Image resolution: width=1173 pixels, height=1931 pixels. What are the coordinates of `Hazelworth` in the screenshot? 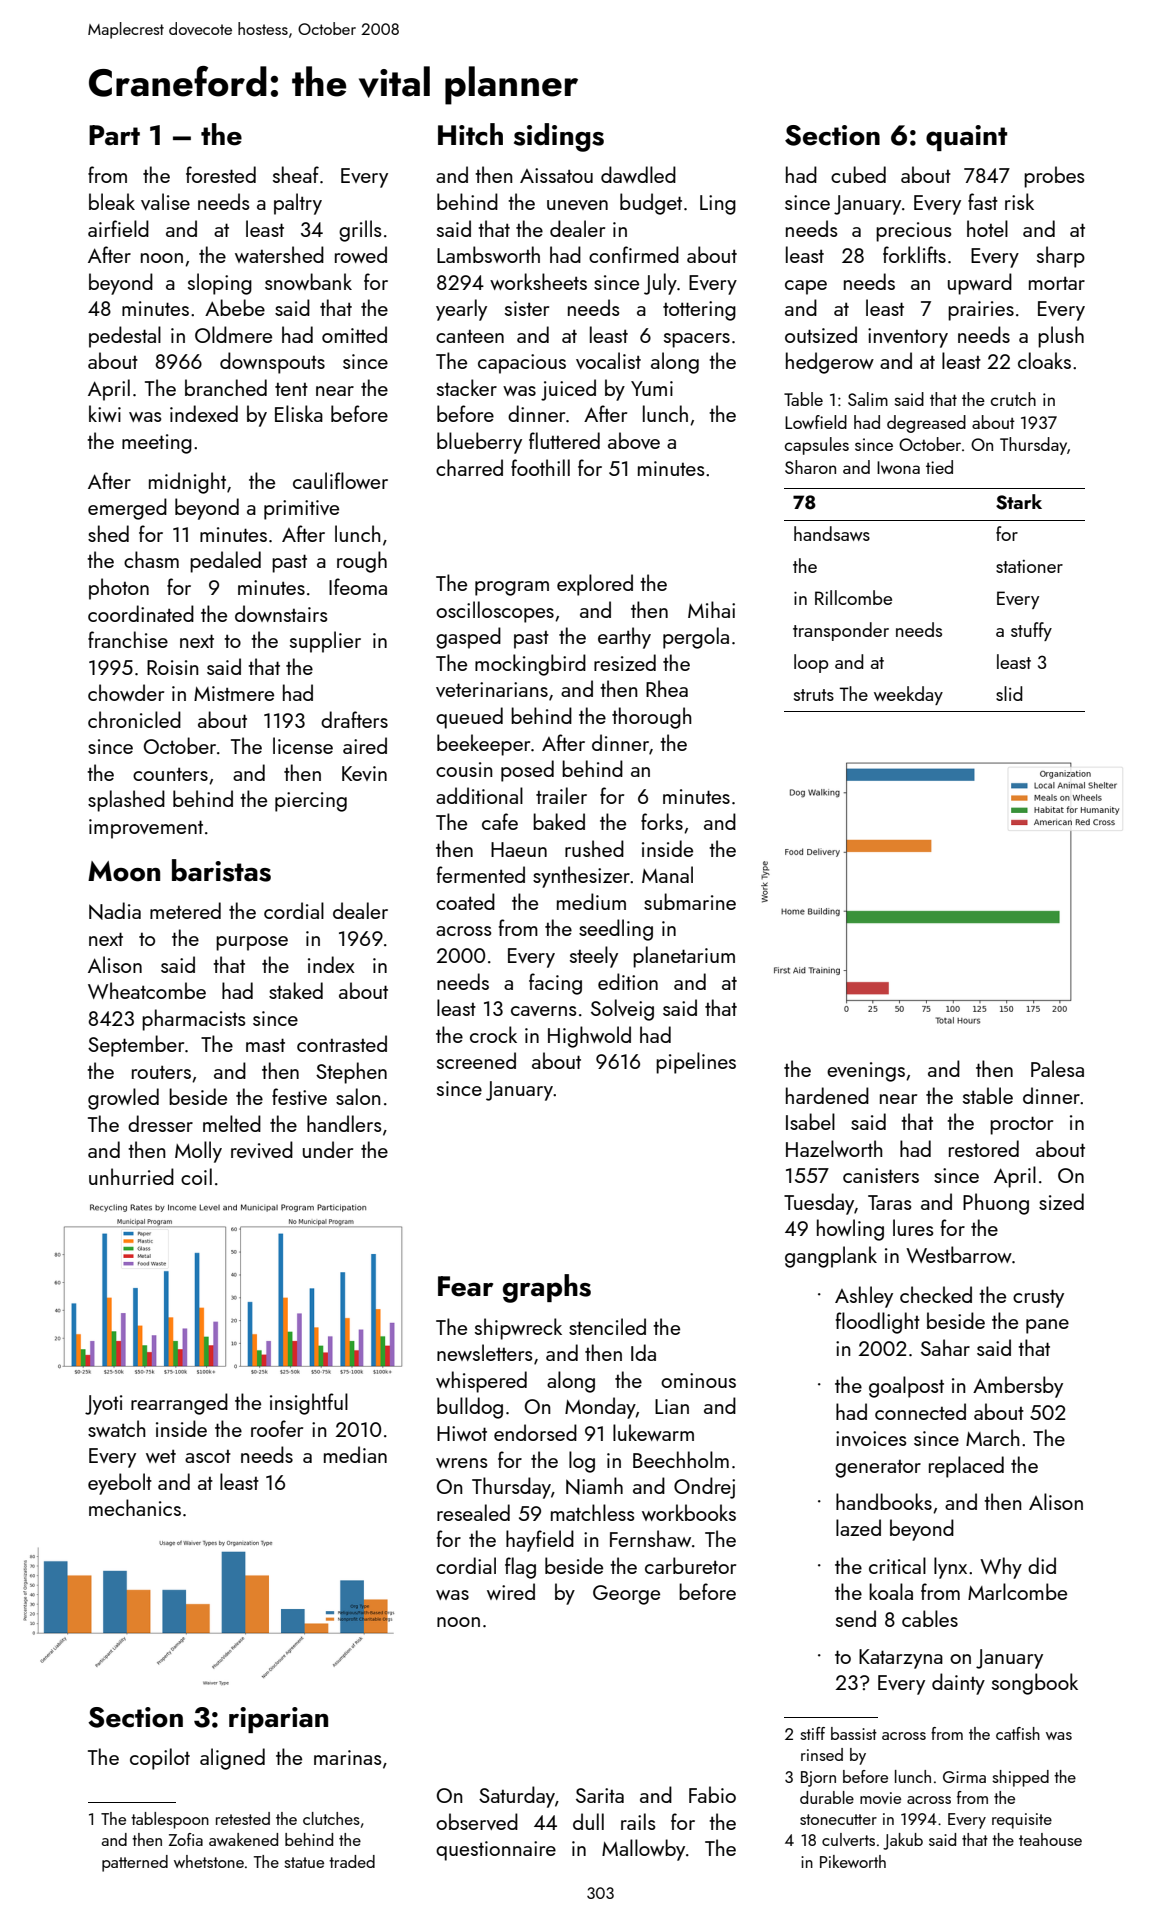 It's located at (834, 1148).
